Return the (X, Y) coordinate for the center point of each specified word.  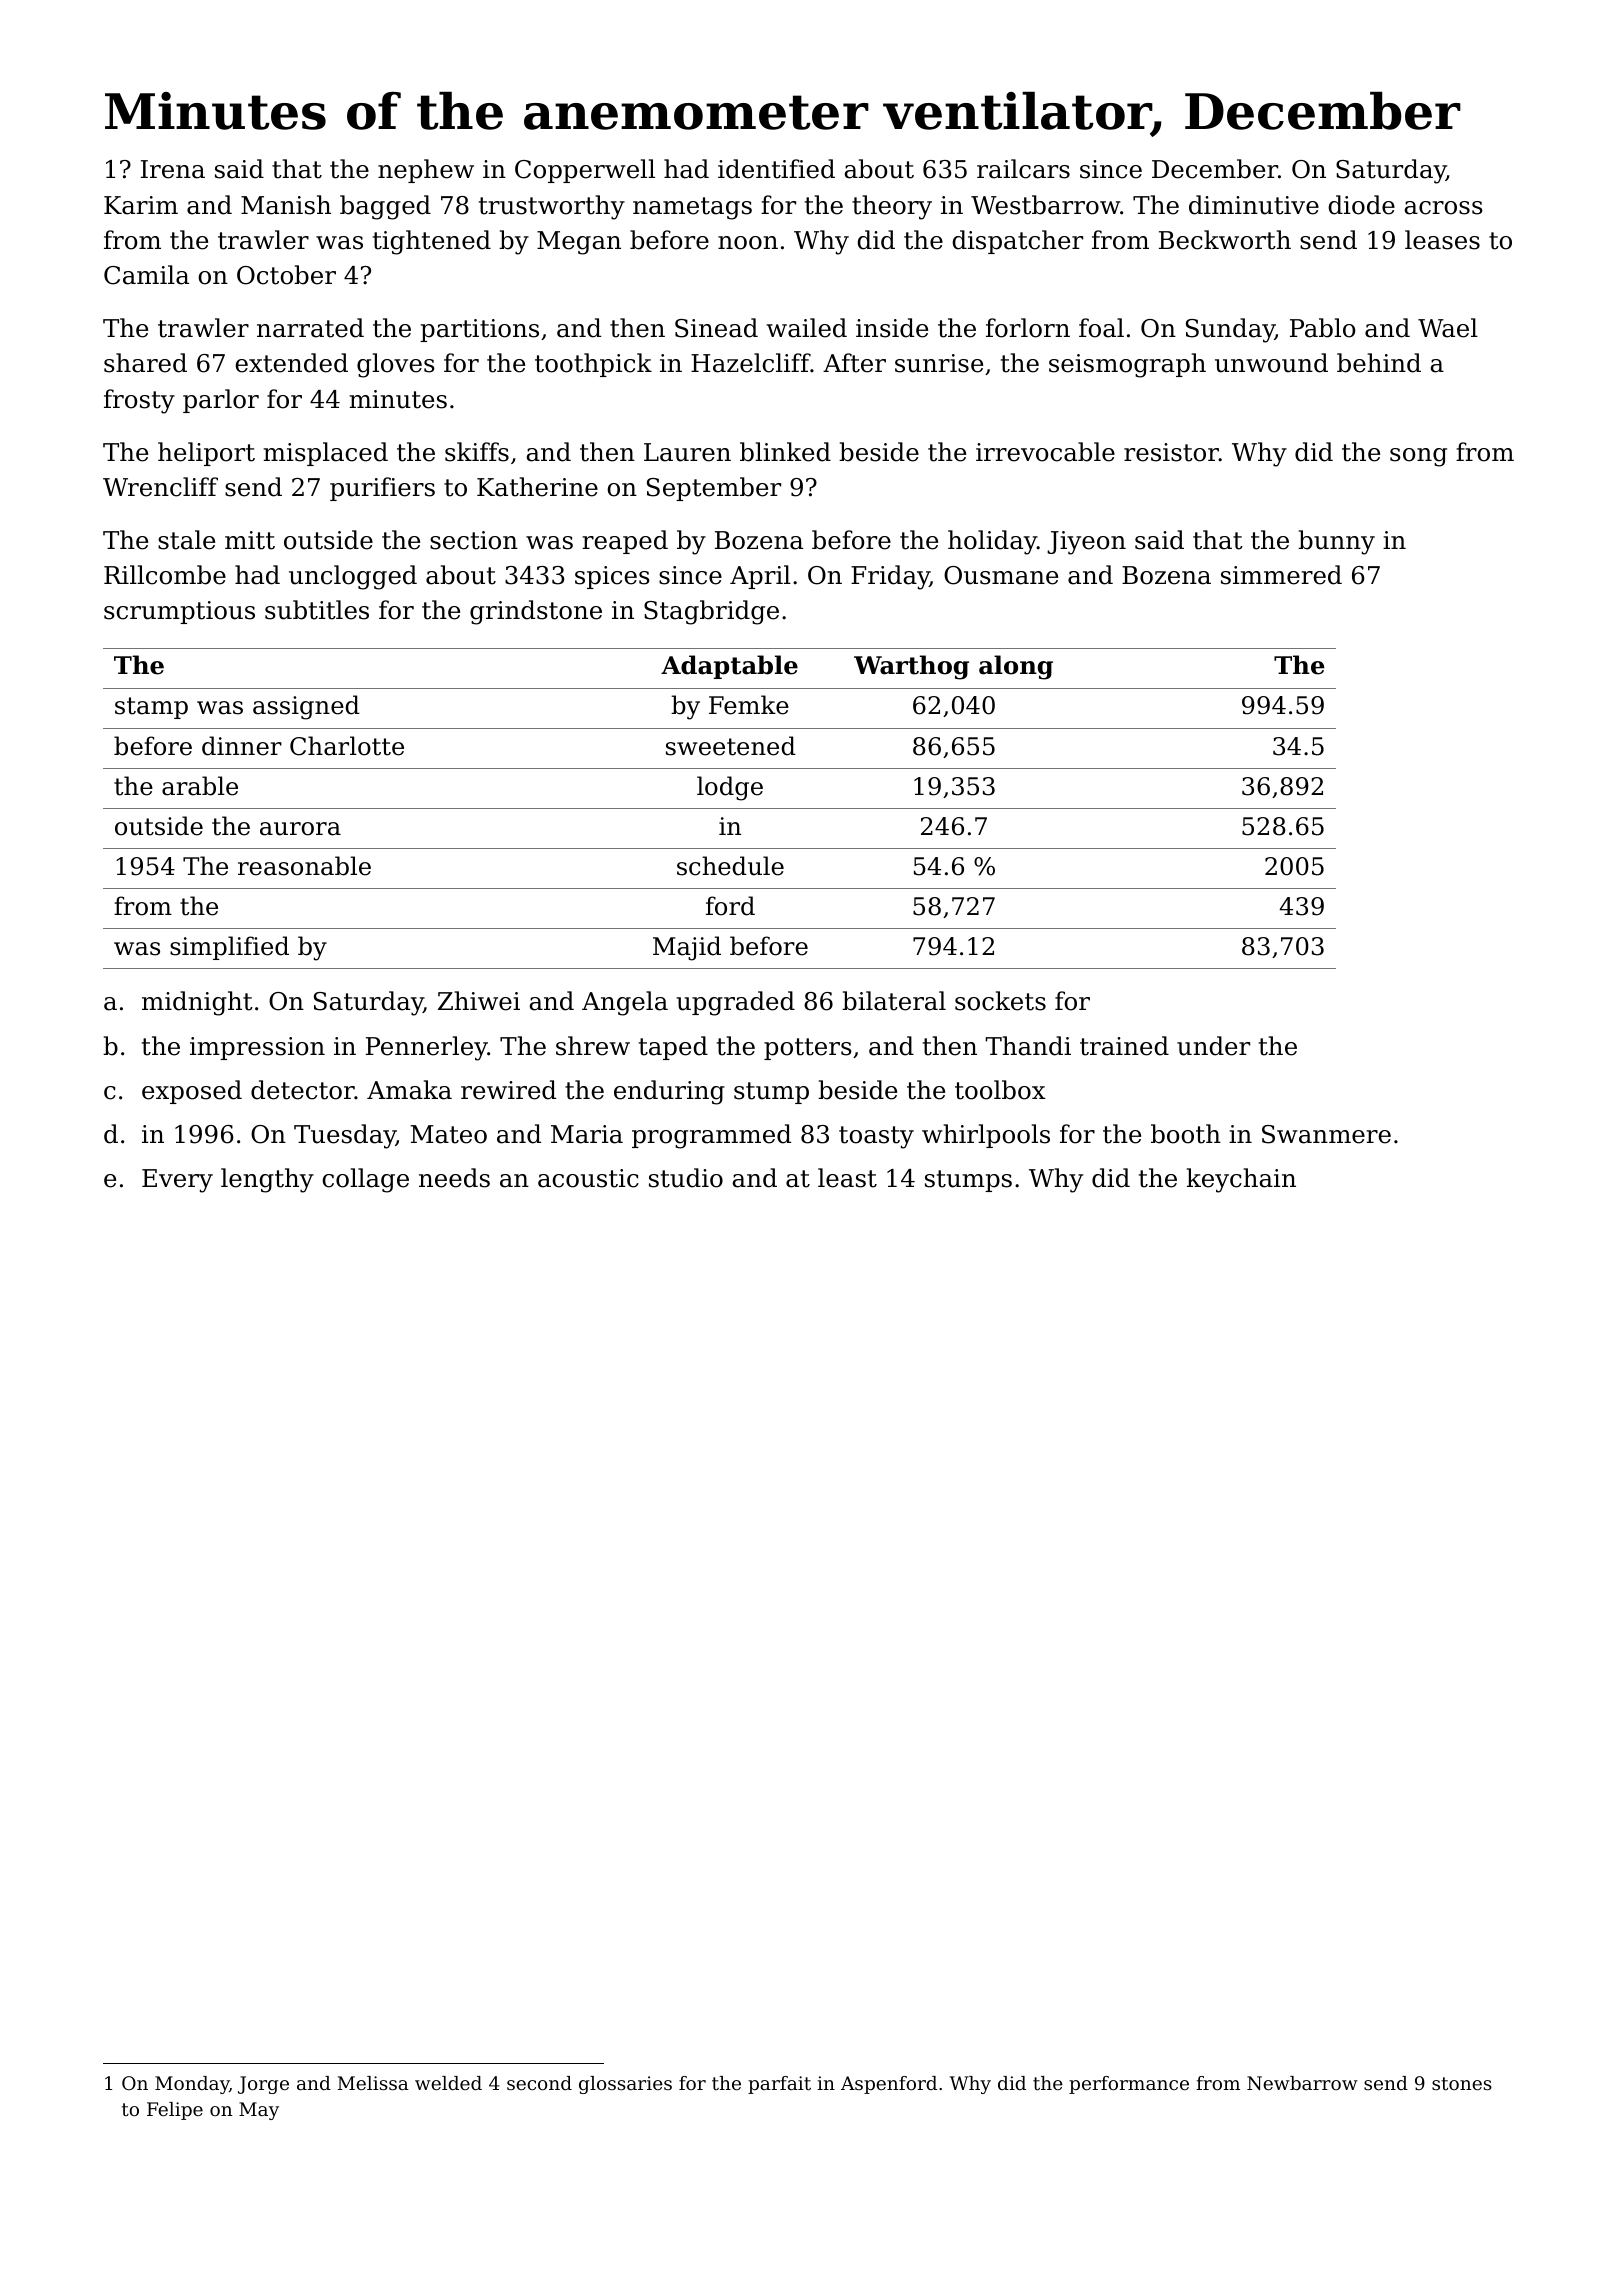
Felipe (175, 2111)
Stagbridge (711, 612)
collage (365, 1180)
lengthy (267, 1180)
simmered (1281, 575)
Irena (173, 169)
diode (1361, 205)
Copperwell (585, 171)
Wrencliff (160, 487)
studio (686, 1178)
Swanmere (1326, 1134)
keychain (1241, 1180)
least (847, 1178)
